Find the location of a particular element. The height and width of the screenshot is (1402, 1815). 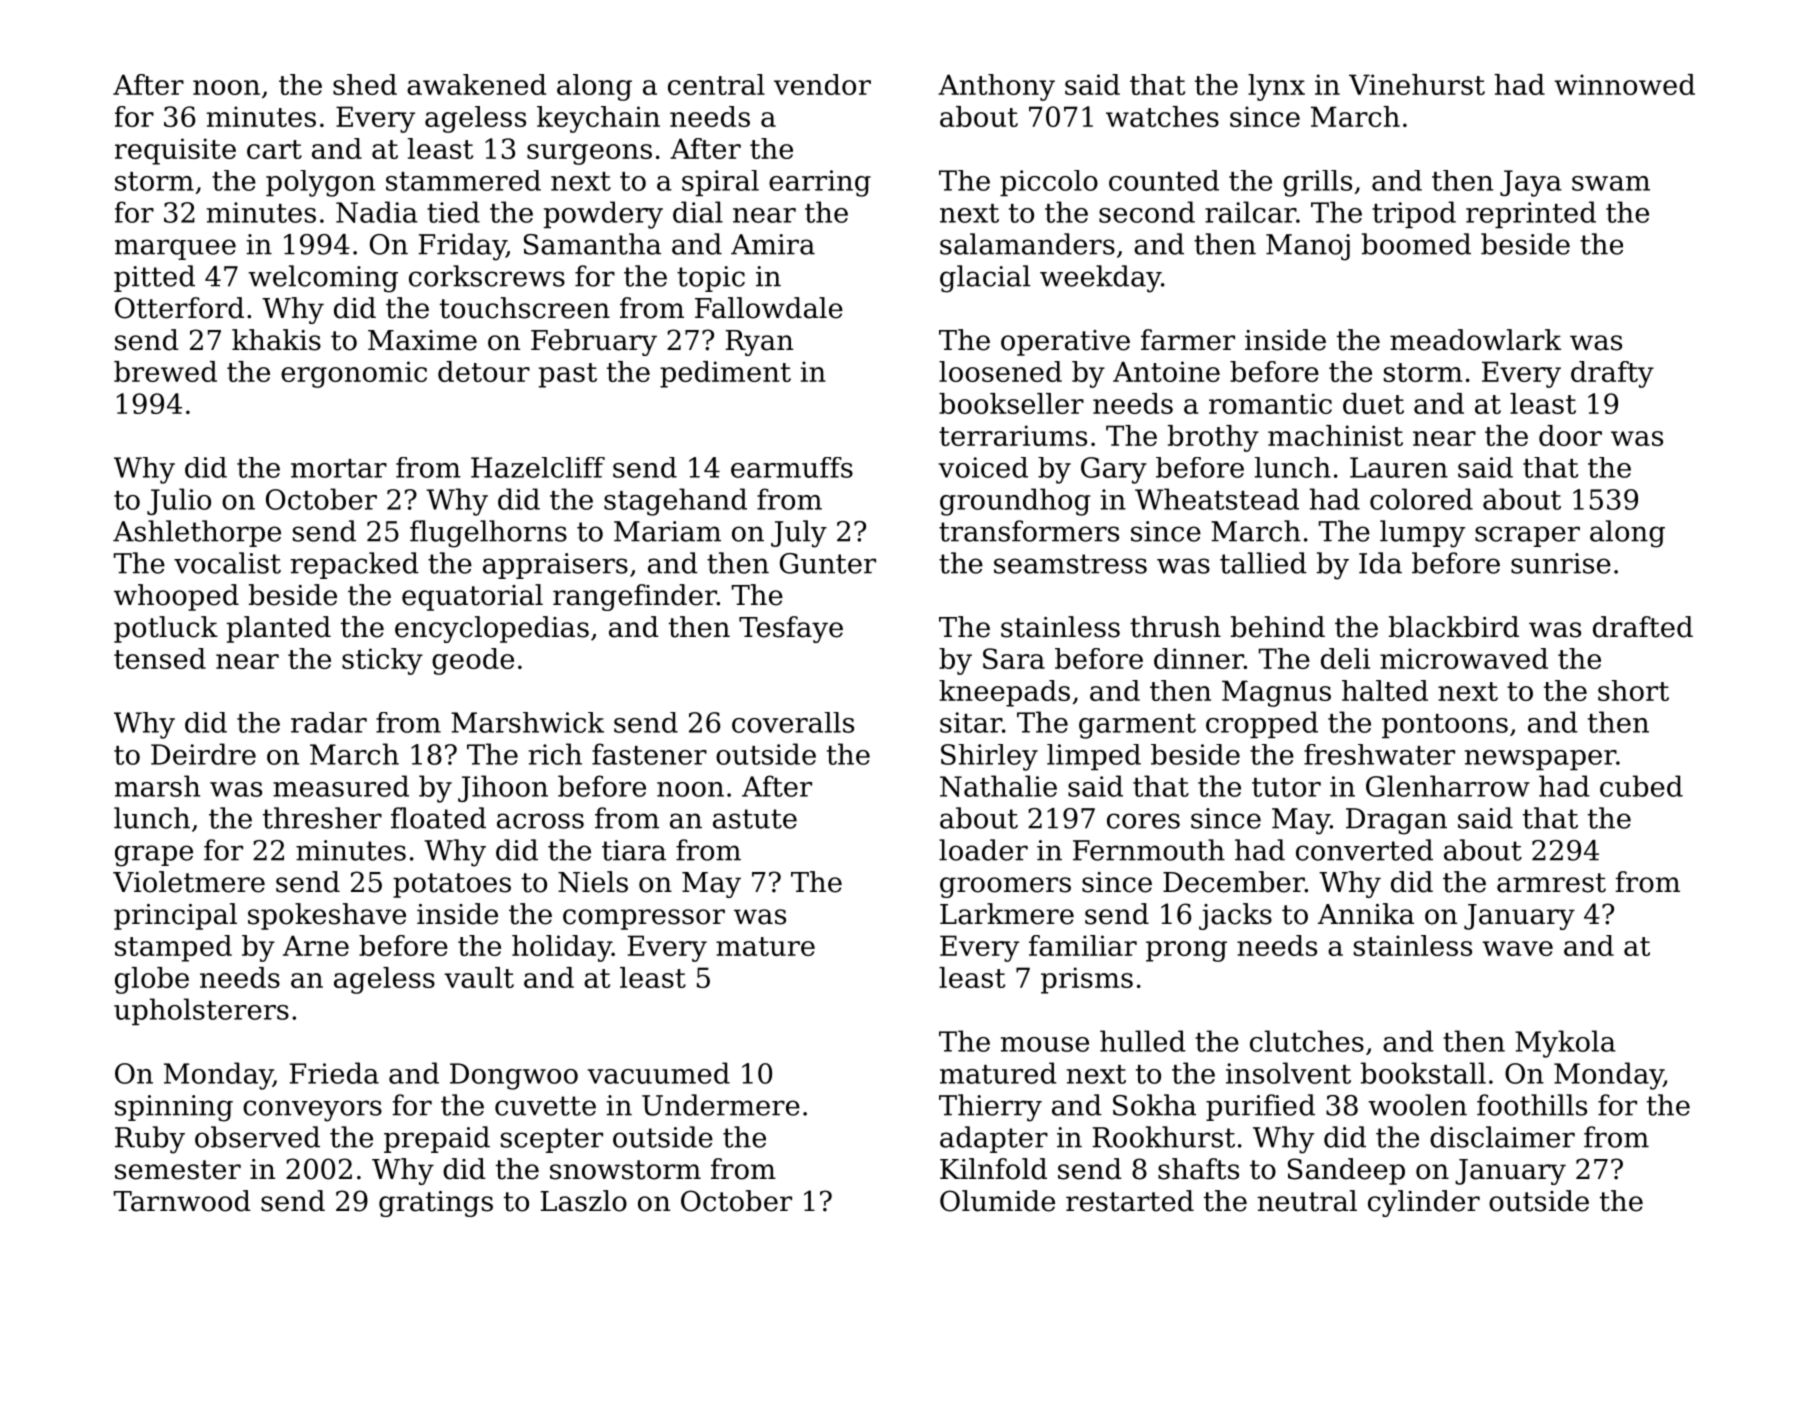

scraper is located at coordinates (1527, 536).
